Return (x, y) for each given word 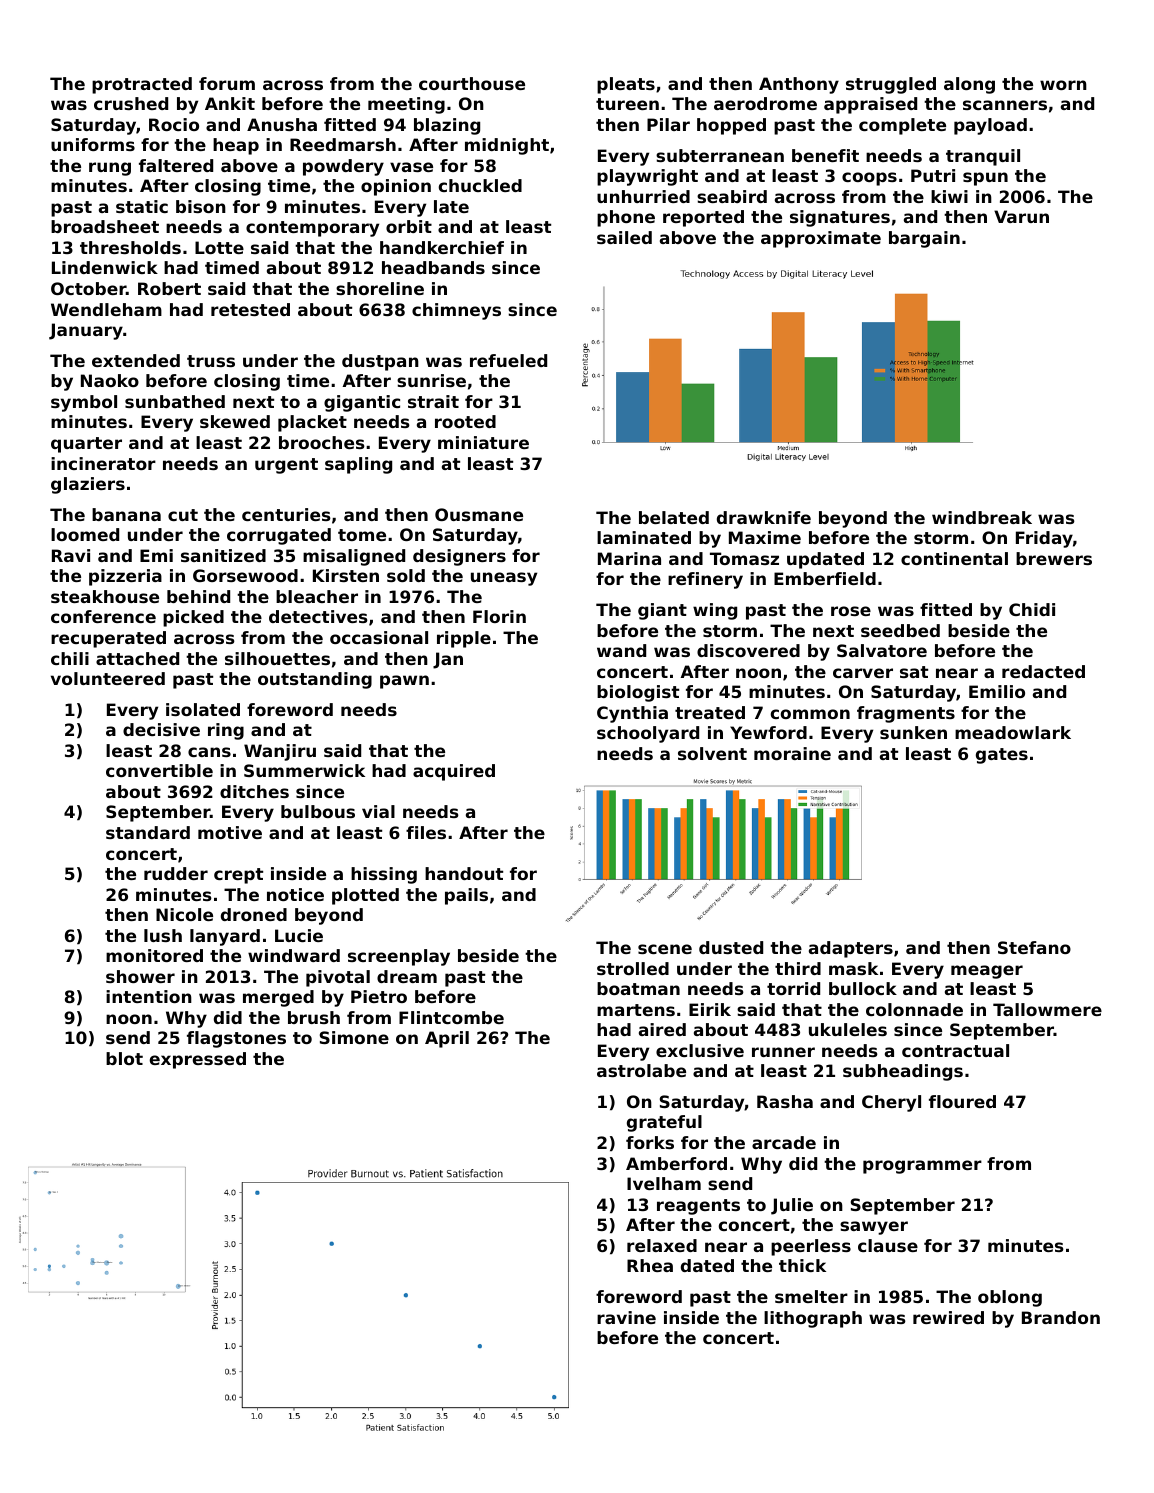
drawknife (764, 517)
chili (70, 658)
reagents (698, 1207)
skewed (235, 421)
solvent (712, 753)
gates (1002, 756)
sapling (358, 465)
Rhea (650, 1265)
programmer (922, 1167)
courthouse (472, 83)
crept (238, 876)
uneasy (504, 579)
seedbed (900, 630)
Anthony (799, 85)
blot (124, 1058)
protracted (142, 85)
